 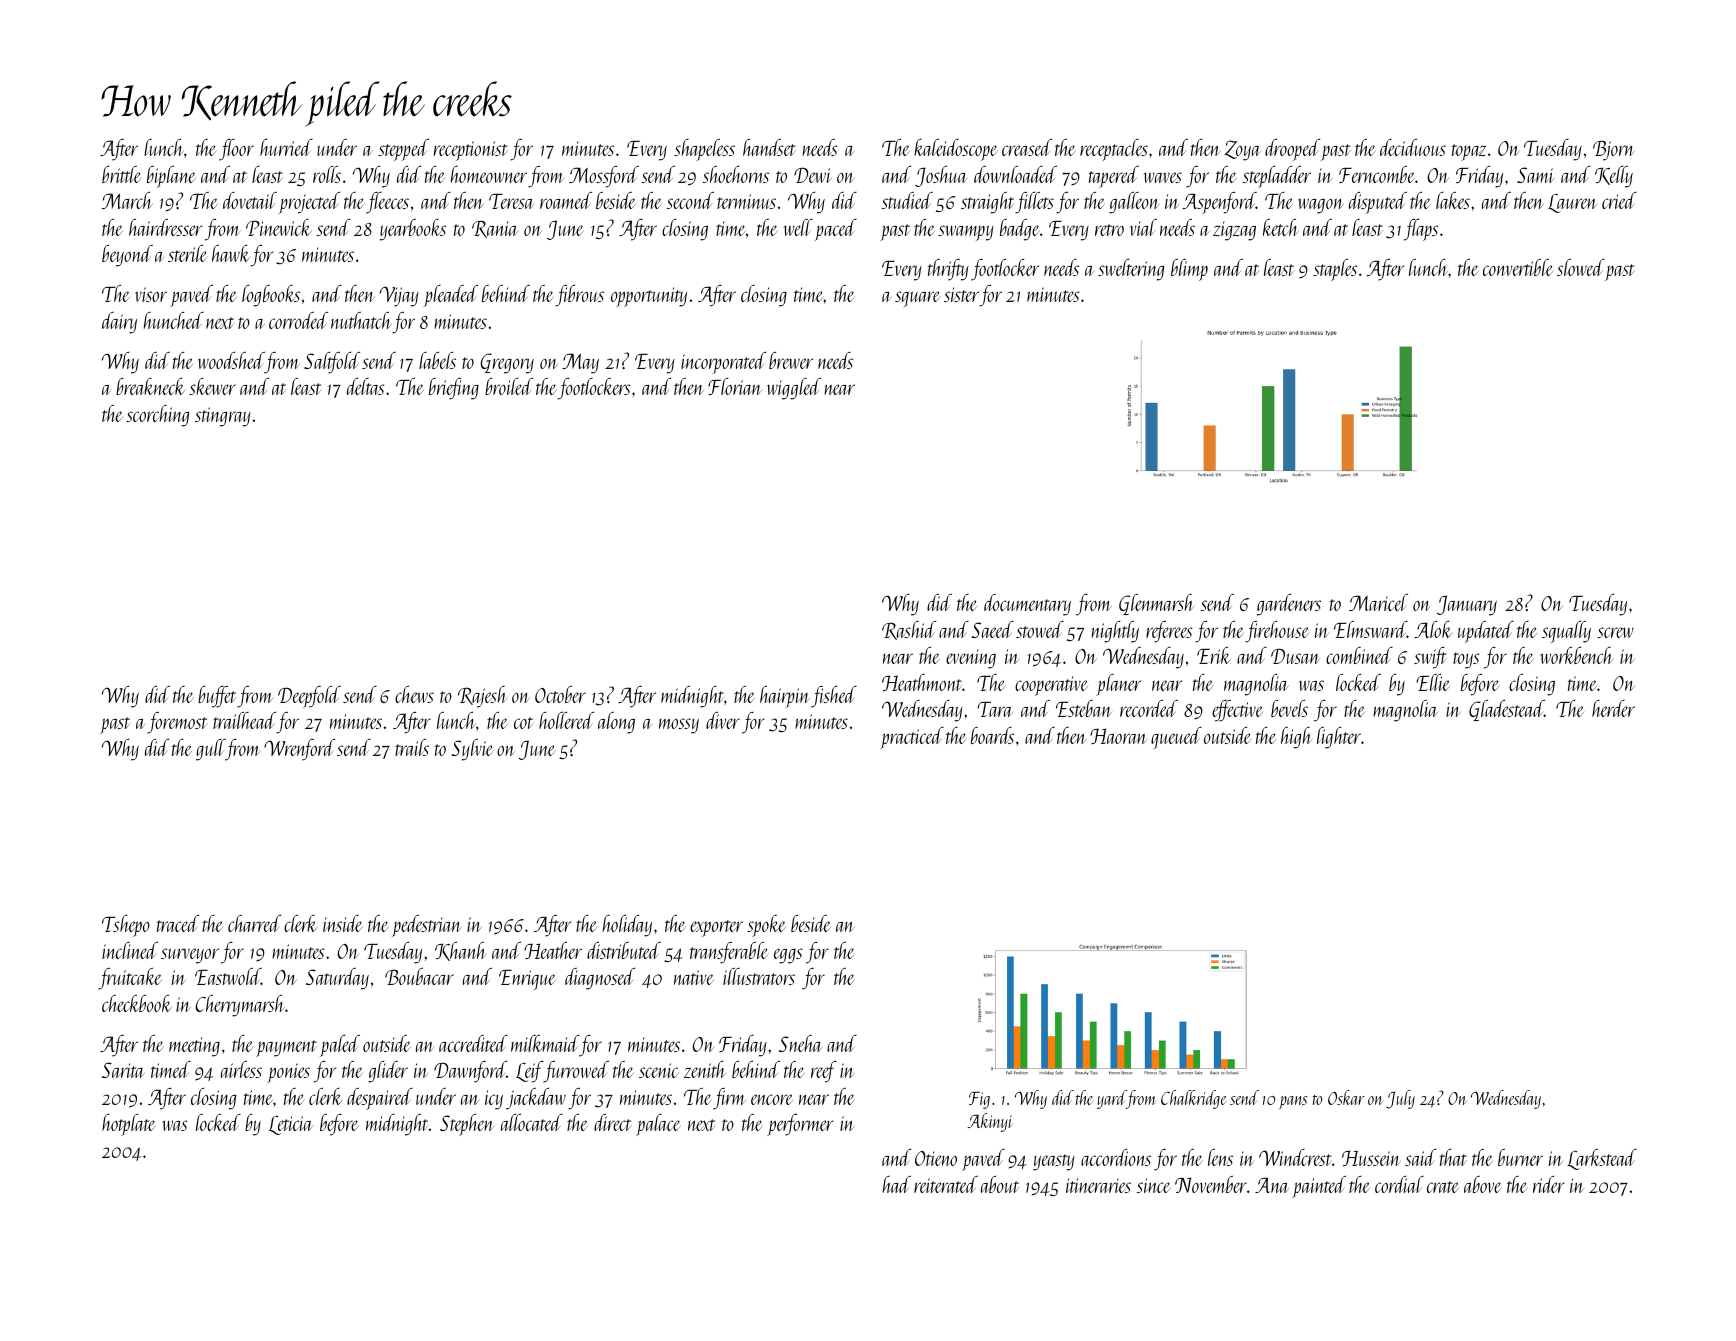 What do you see at coordinates (1581, 267) in the screenshot?
I see `slowed` at bounding box center [1581, 267].
